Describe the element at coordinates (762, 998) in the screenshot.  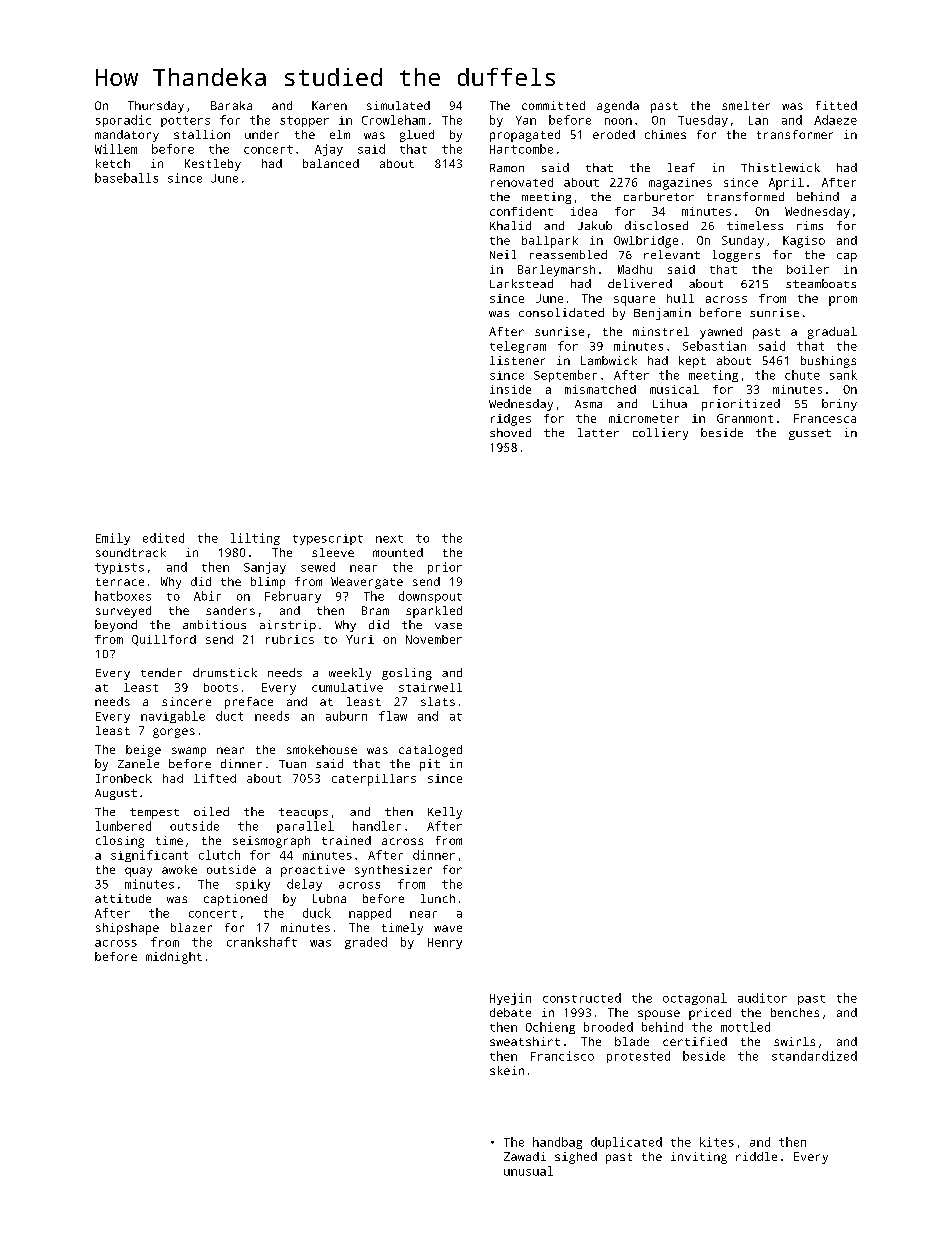
I see `auditor` at that location.
